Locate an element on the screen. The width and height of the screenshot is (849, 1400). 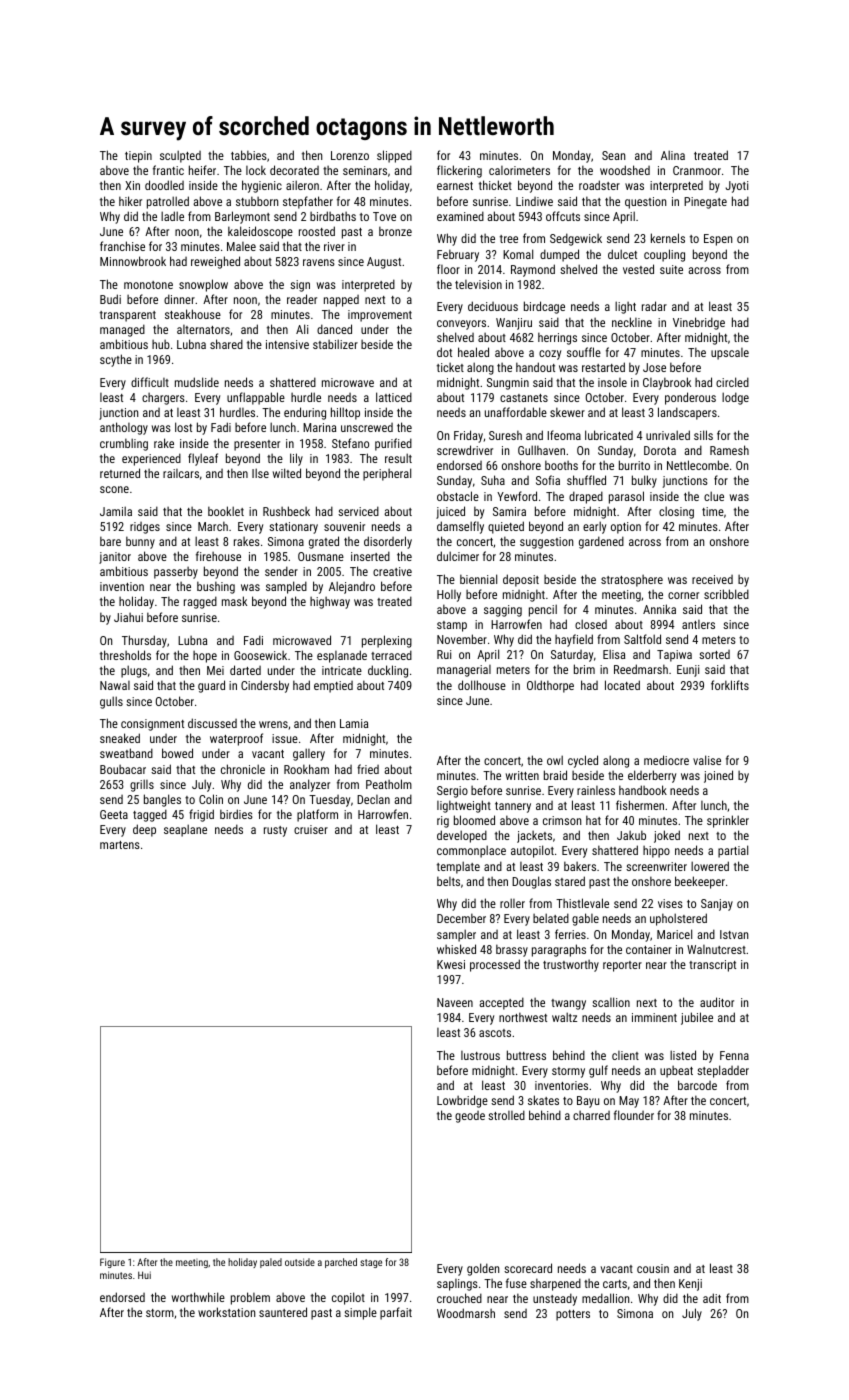
Lamia is located at coordinates (354, 723).
